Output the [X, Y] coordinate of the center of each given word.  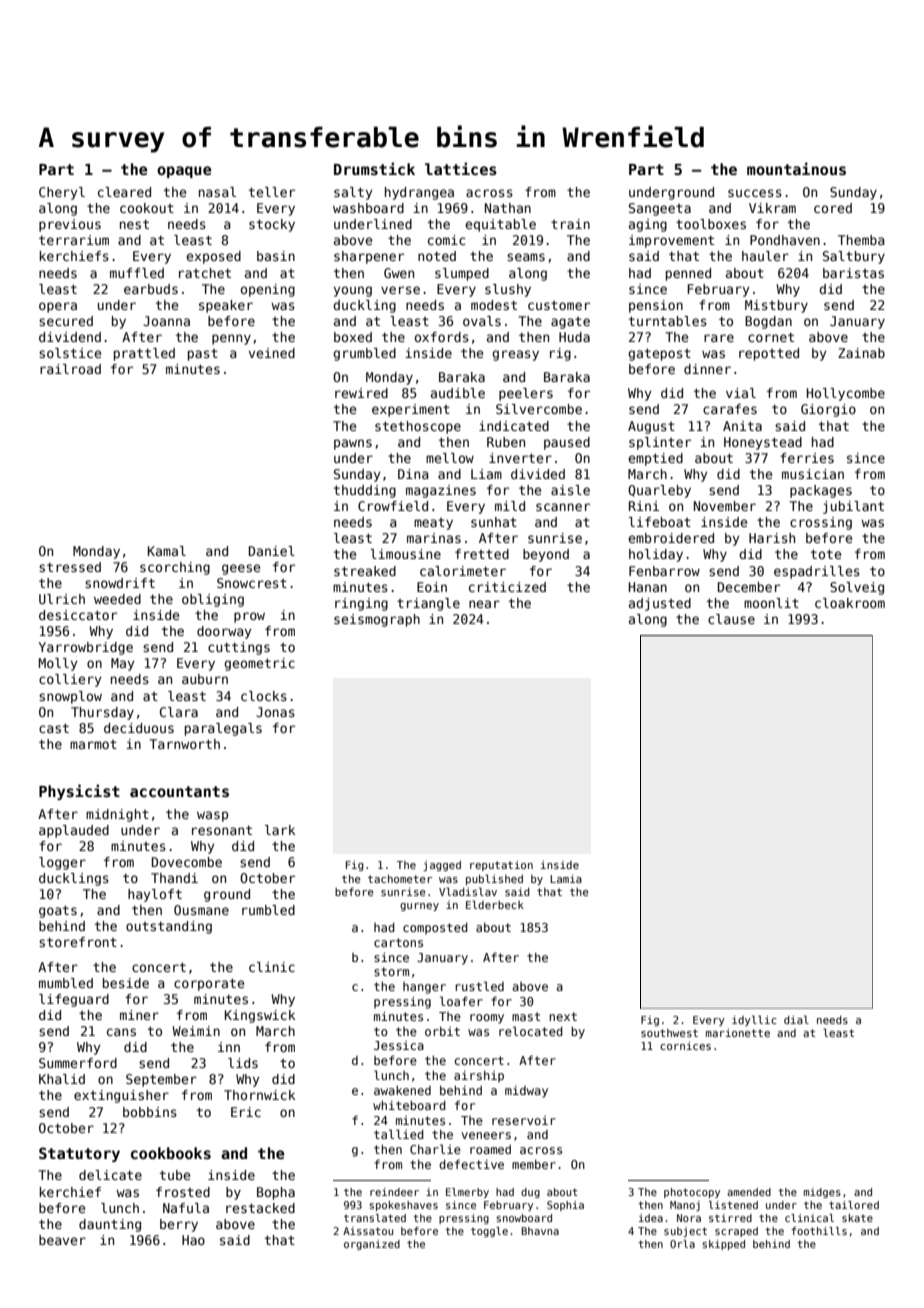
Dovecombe [187, 862]
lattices [461, 168]
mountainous [796, 168]
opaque [184, 172]
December [749, 587]
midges [822, 1193]
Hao [193, 1240]
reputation [501, 866]
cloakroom [850, 603]
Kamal [167, 551]
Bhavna [540, 1231]
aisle [570, 490]
